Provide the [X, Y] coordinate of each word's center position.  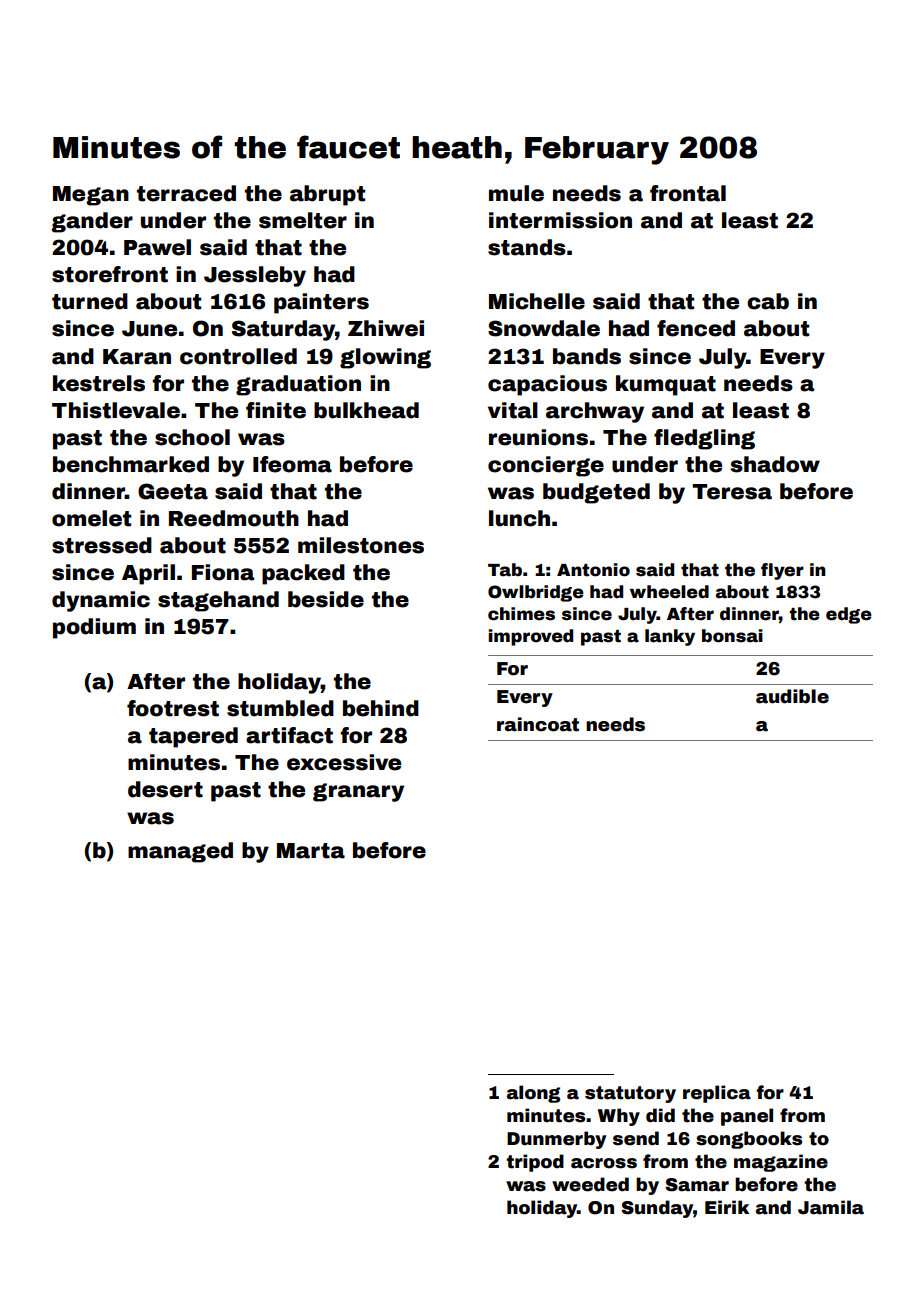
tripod [535, 1163]
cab [768, 301]
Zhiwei [386, 328]
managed [180, 852]
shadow [775, 464]
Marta [311, 851]
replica [717, 1094]
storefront [110, 274]
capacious [547, 385]
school [192, 437]
